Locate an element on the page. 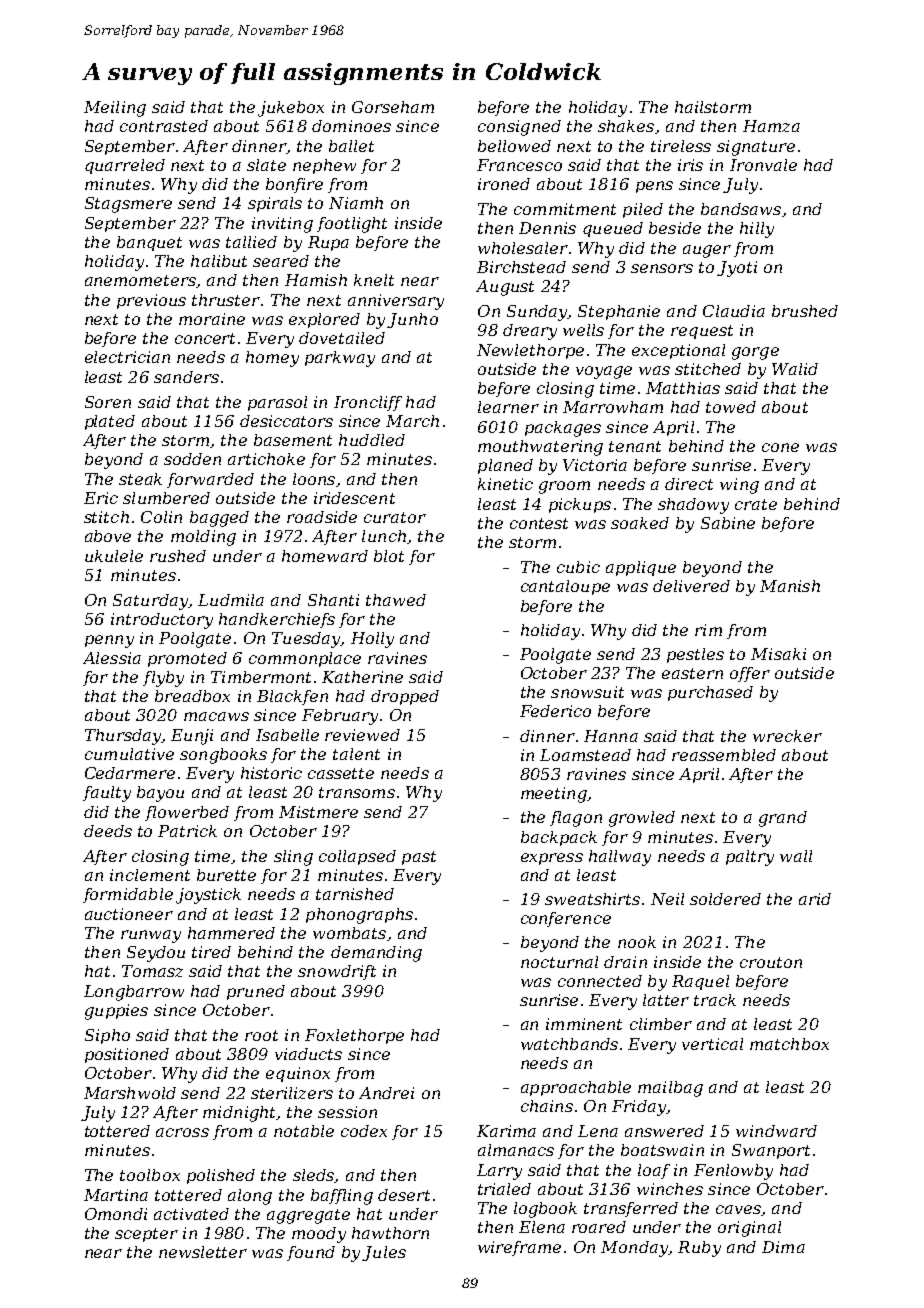  arid is located at coordinates (815, 899).
